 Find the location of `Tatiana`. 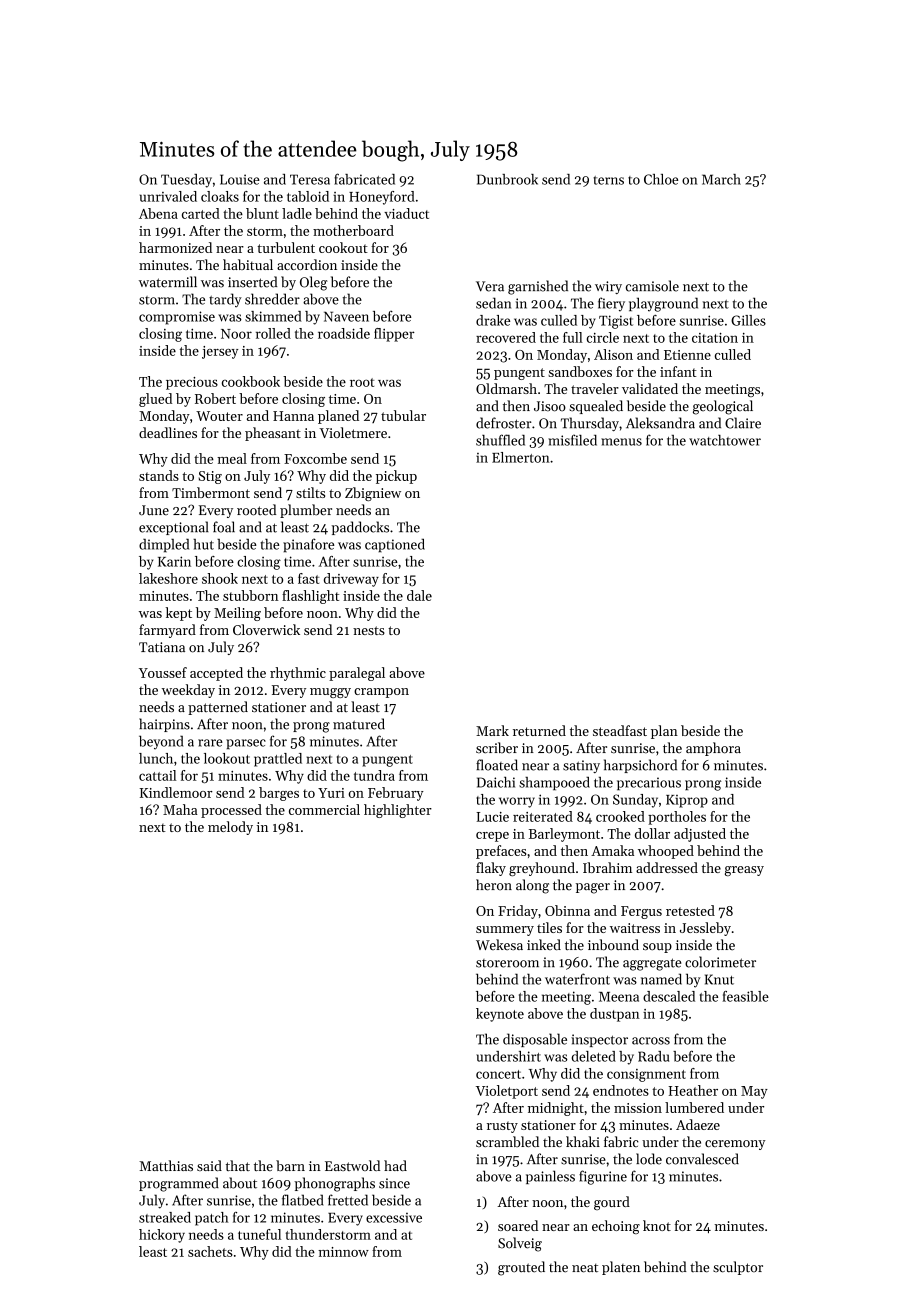

Tatiana is located at coordinates (162, 647).
